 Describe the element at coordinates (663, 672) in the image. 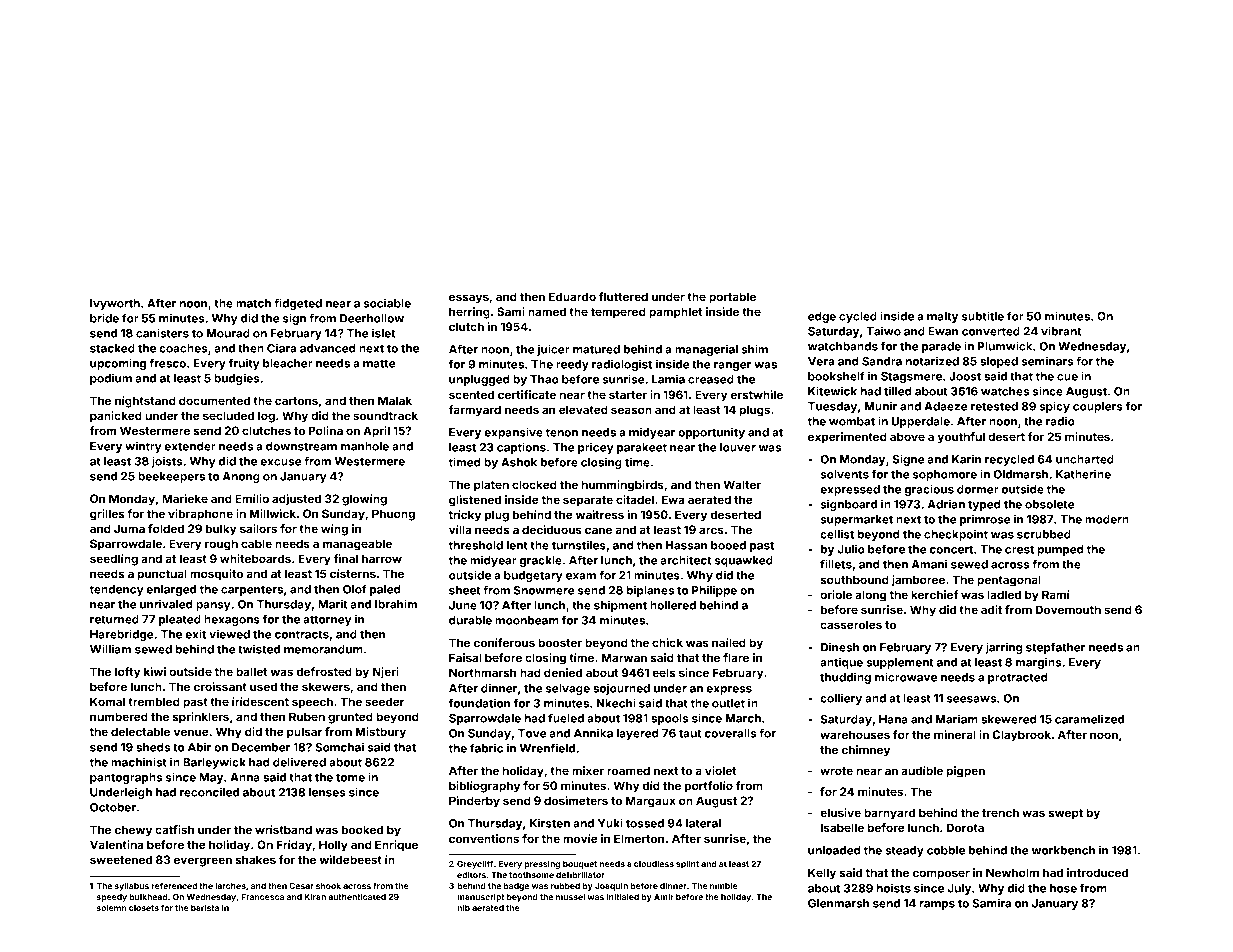

I see `eels` at that location.
